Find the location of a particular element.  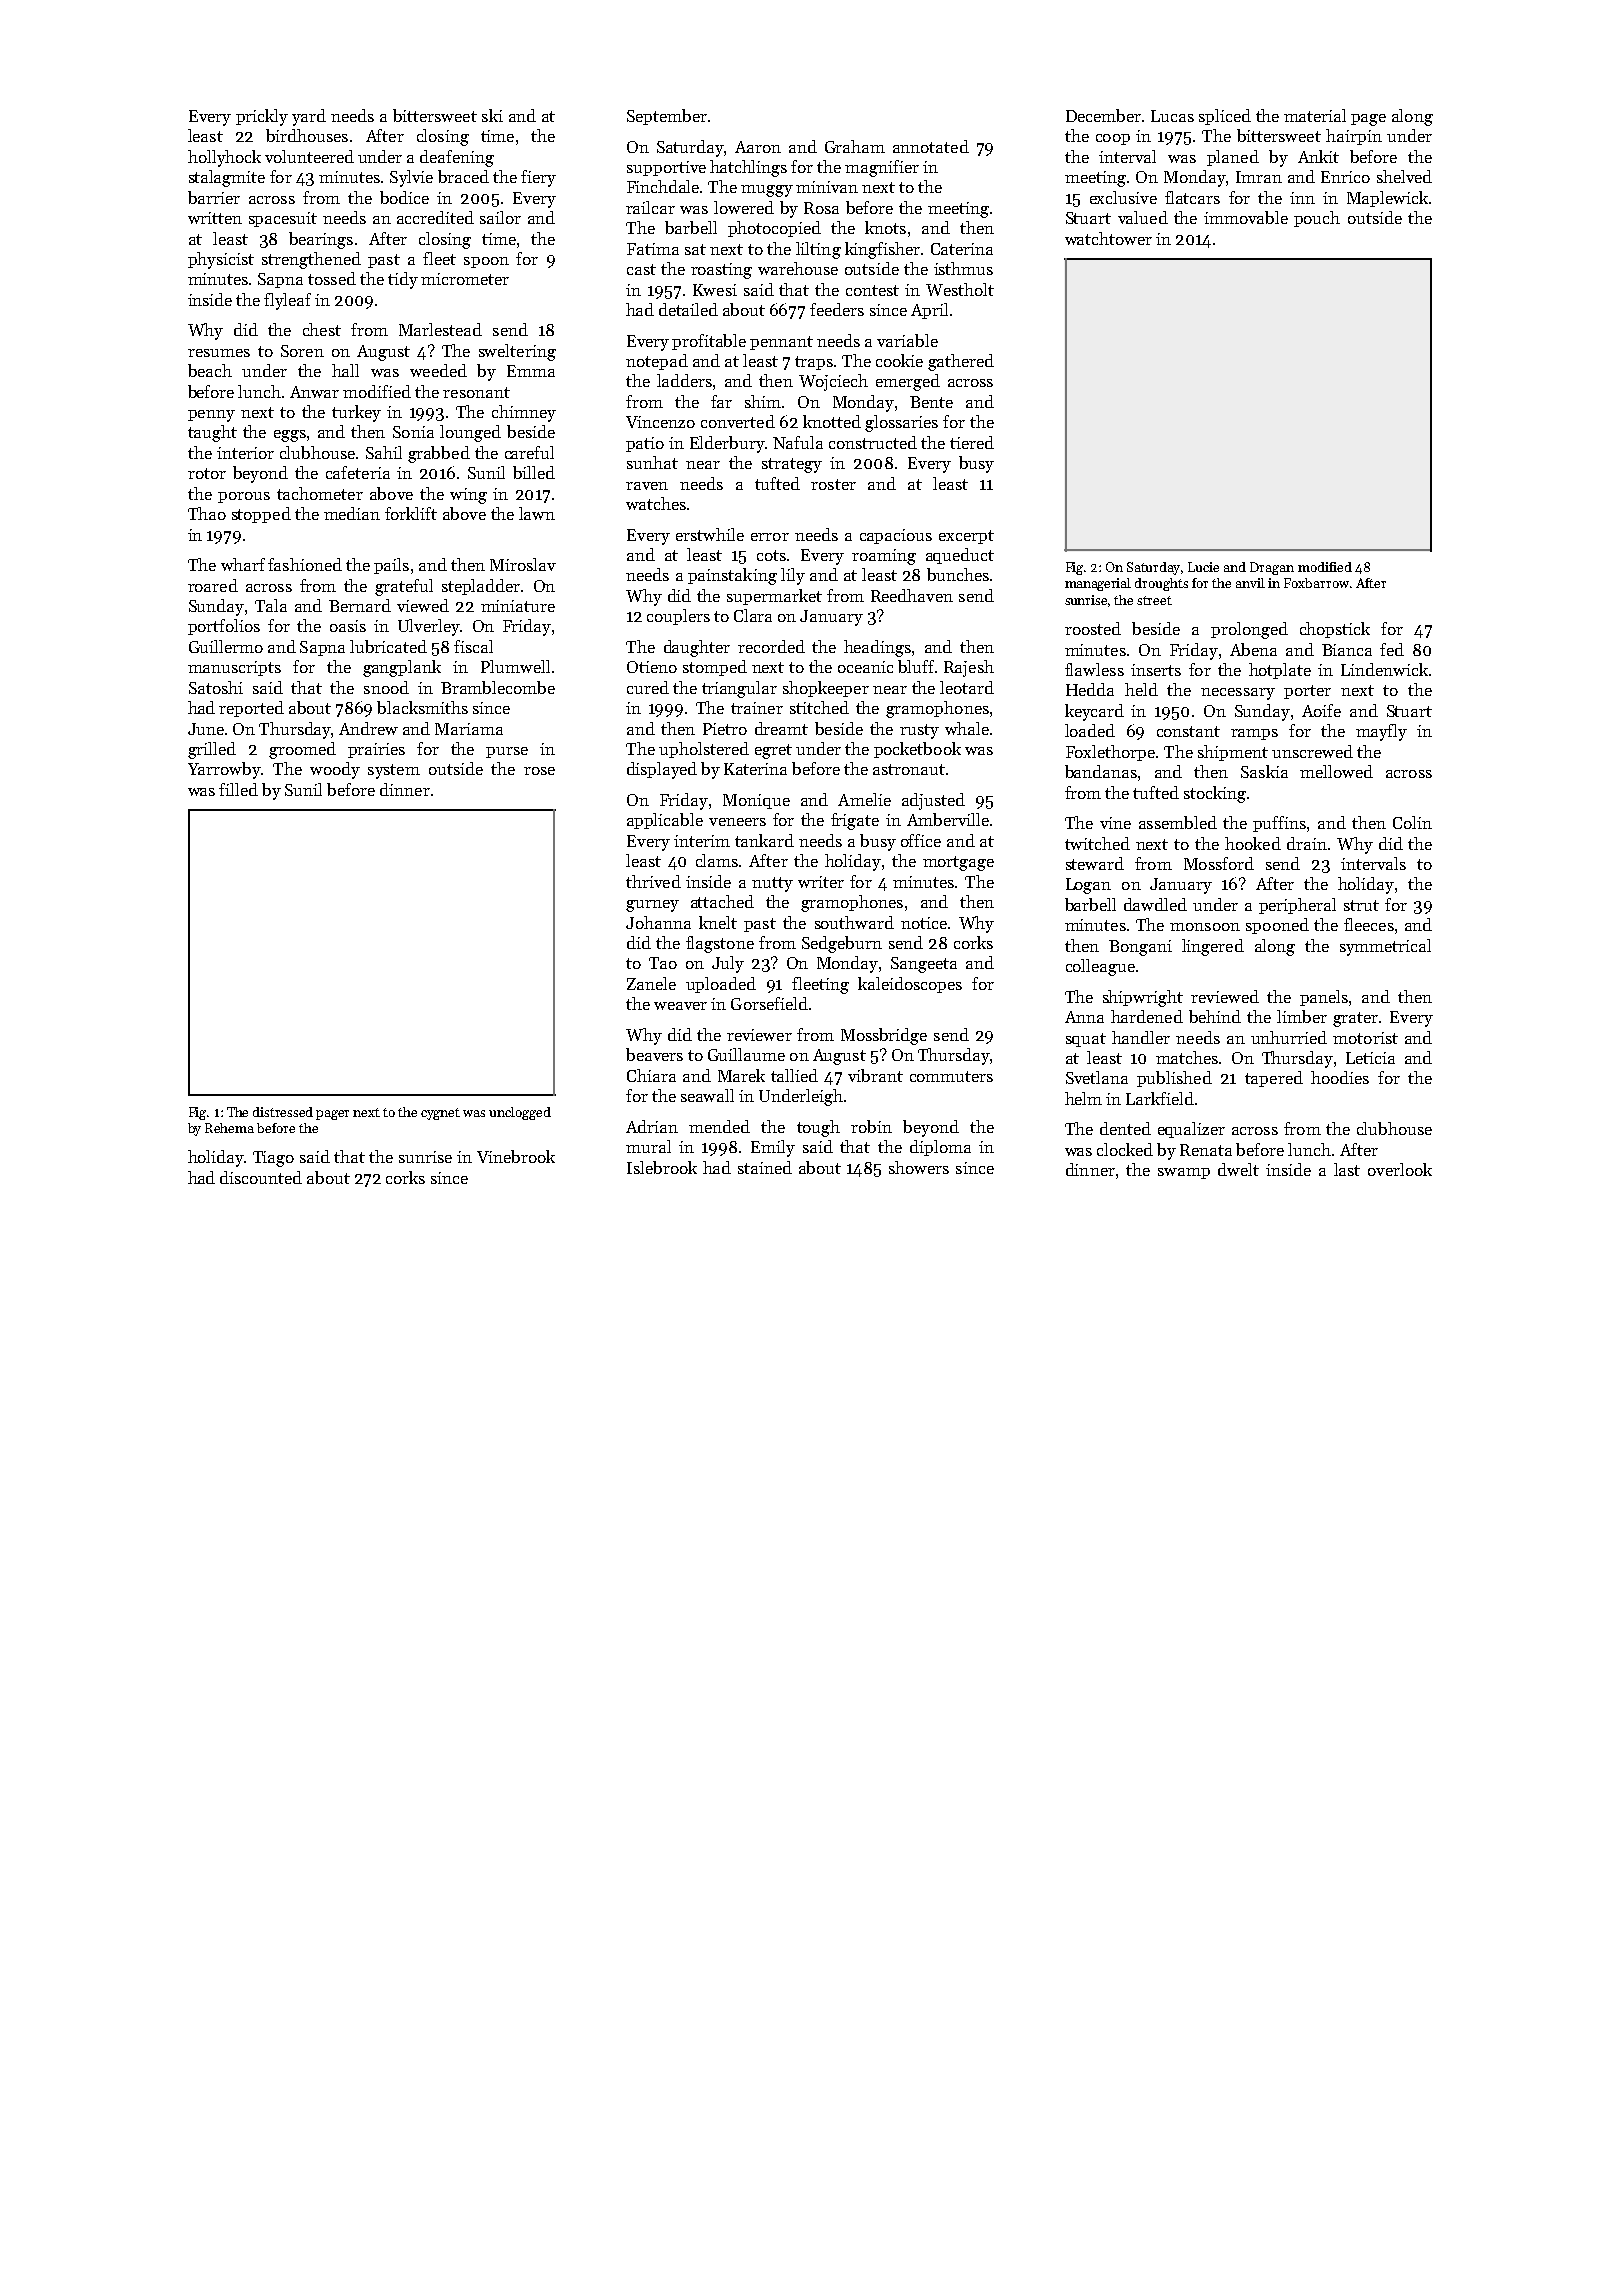

flawless is located at coordinates (1094, 669).
